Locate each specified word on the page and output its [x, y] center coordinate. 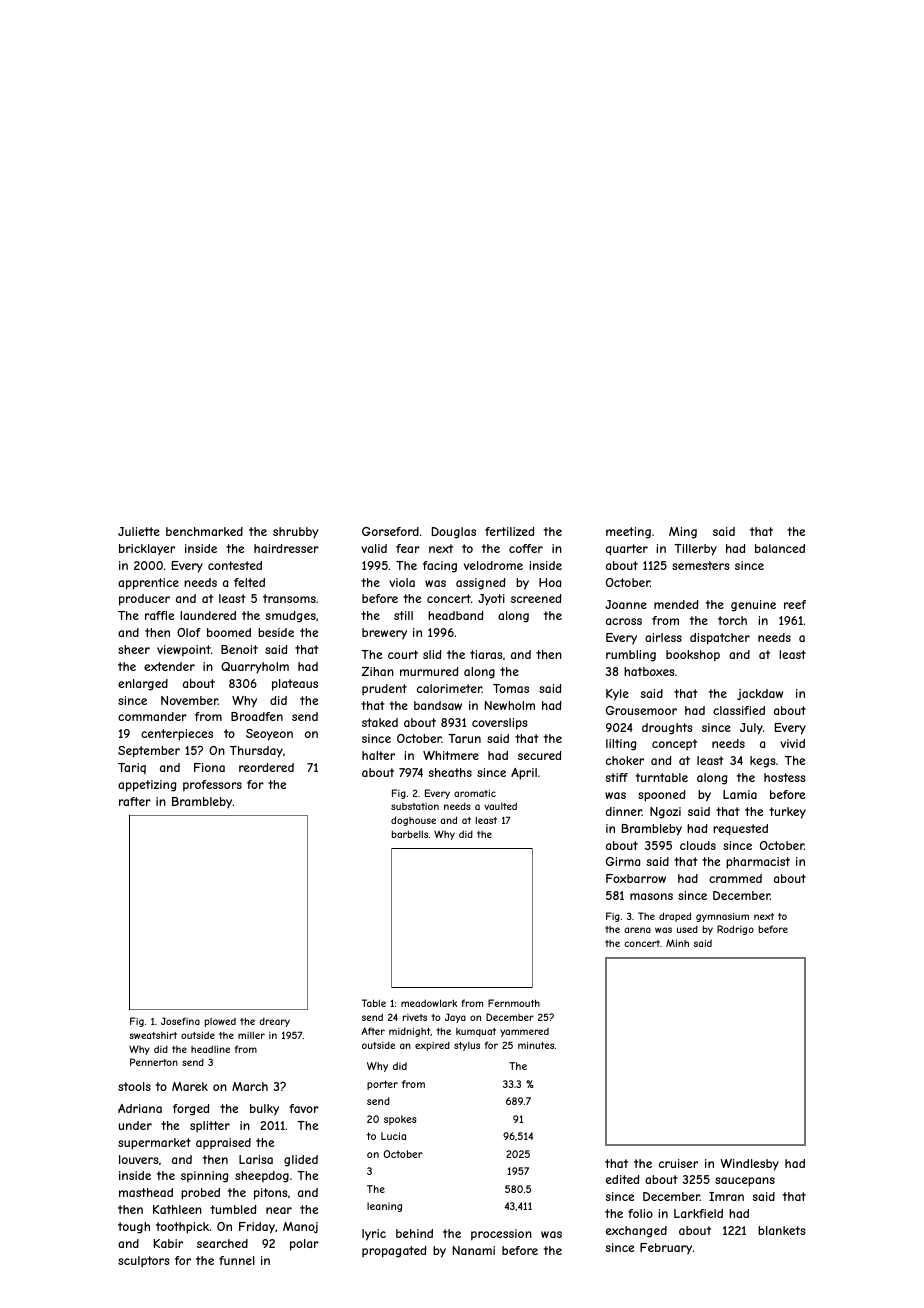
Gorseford [390, 531]
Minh [677, 943]
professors [212, 786]
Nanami [474, 1250]
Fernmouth [514, 1003]
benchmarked [204, 531]
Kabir [168, 1243]
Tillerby [695, 550]
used [687, 929]
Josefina [180, 1021]
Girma [623, 861]
